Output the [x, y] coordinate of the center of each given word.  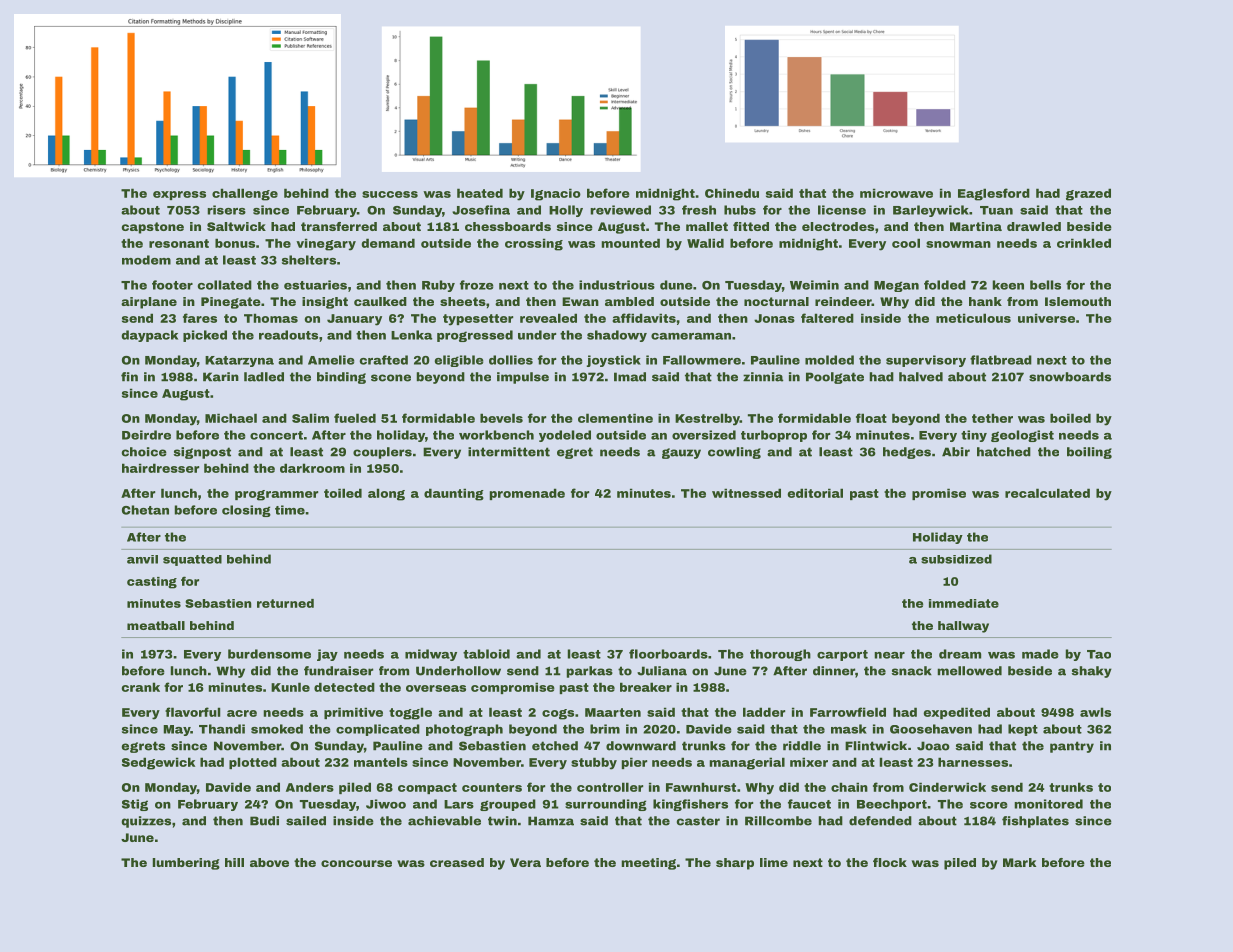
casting [152, 583]
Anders [310, 787]
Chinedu [732, 193]
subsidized [956, 559]
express [179, 195]
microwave [896, 193]
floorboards [668, 654]
